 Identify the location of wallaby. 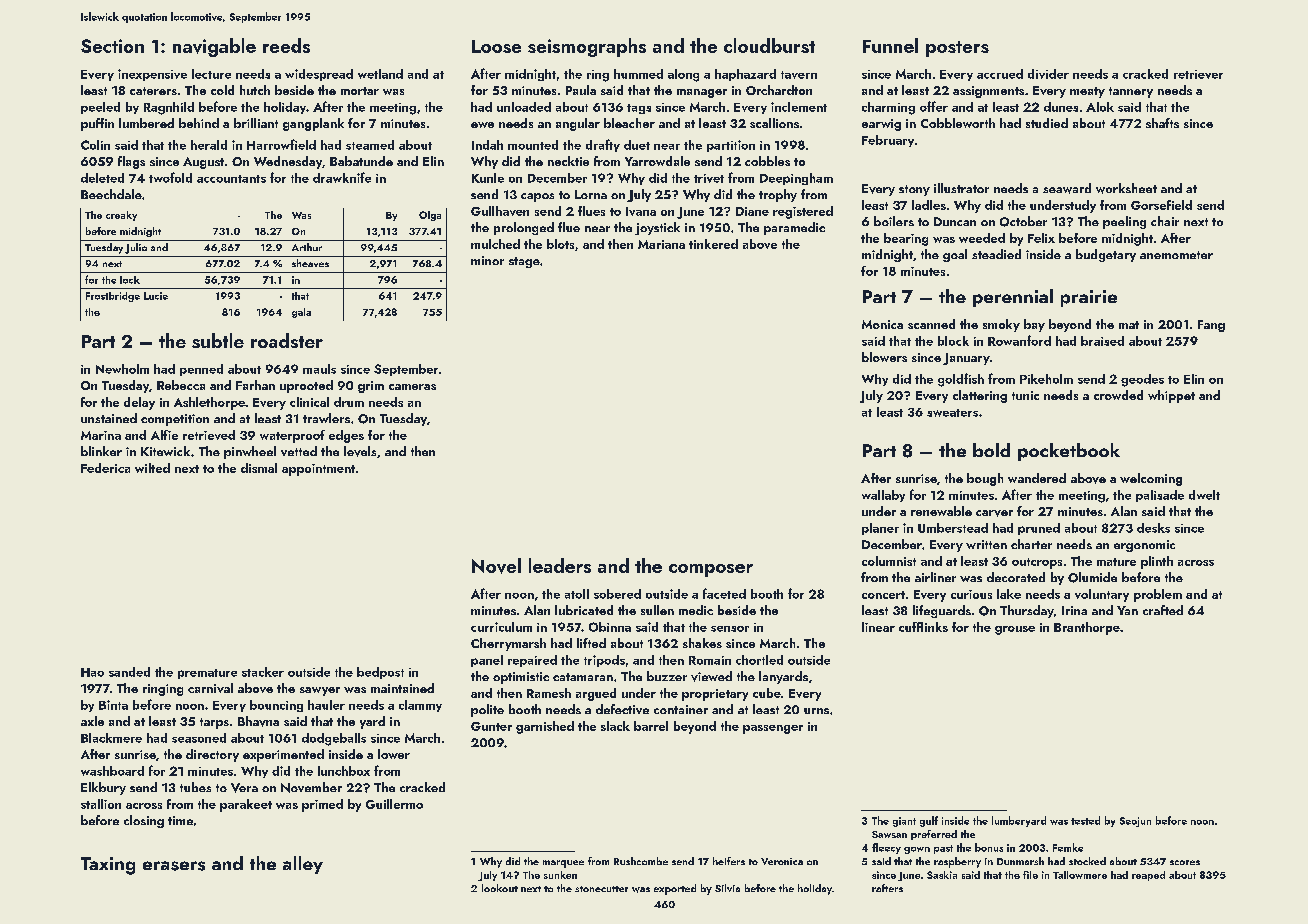
(883, 496).
